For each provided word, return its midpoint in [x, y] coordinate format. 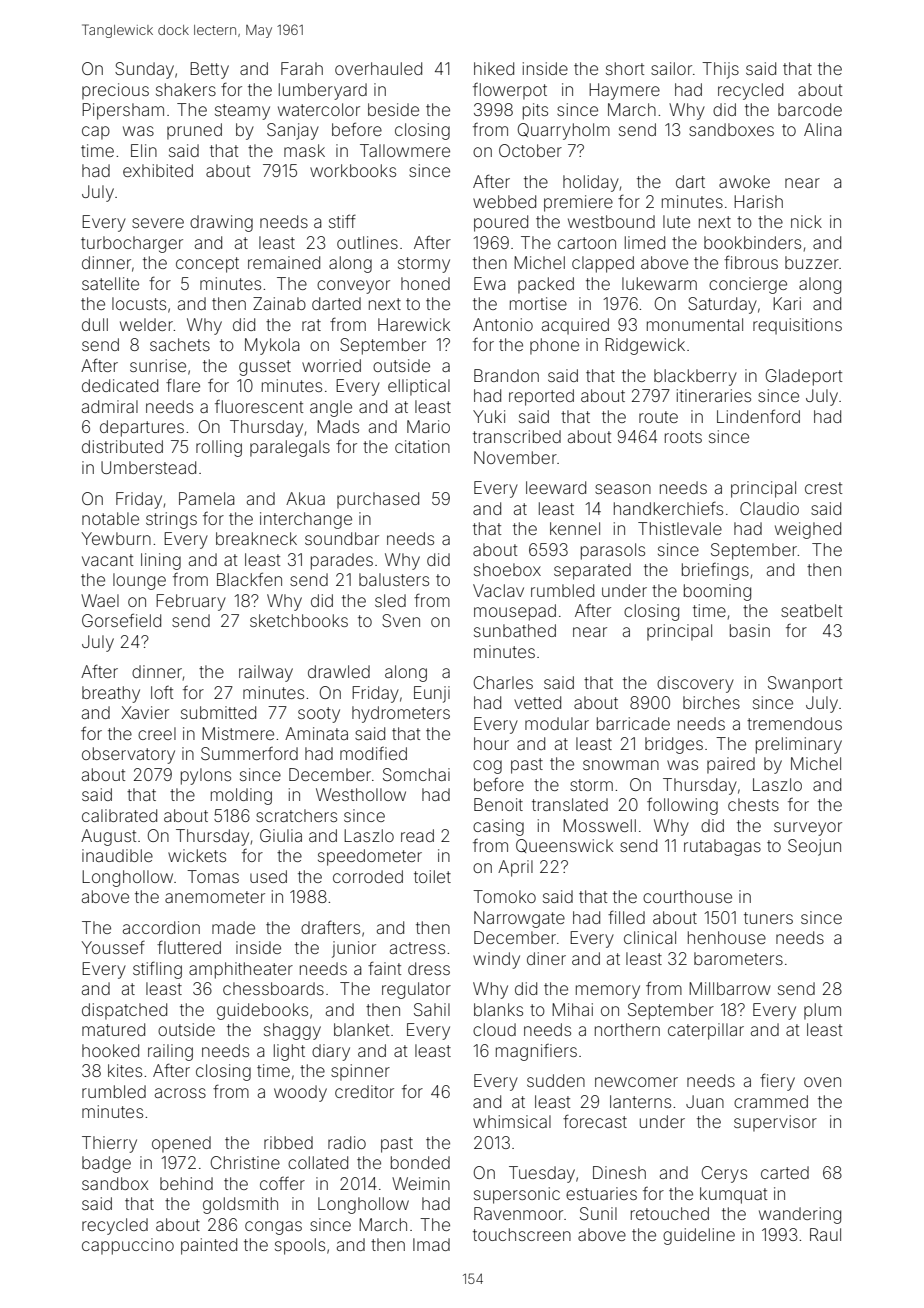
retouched [670, 1213]
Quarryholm [564, 131]
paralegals [290, 448]
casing [498, 827]
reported [541, 397]
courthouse [687, 896]
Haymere [624, 91]
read [417, 835]
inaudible [117, 855]
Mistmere [238, 733]
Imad [431, 1244]
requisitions [797, 326]
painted [209, 1246]
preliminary [799, 745]
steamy [242, 112]
